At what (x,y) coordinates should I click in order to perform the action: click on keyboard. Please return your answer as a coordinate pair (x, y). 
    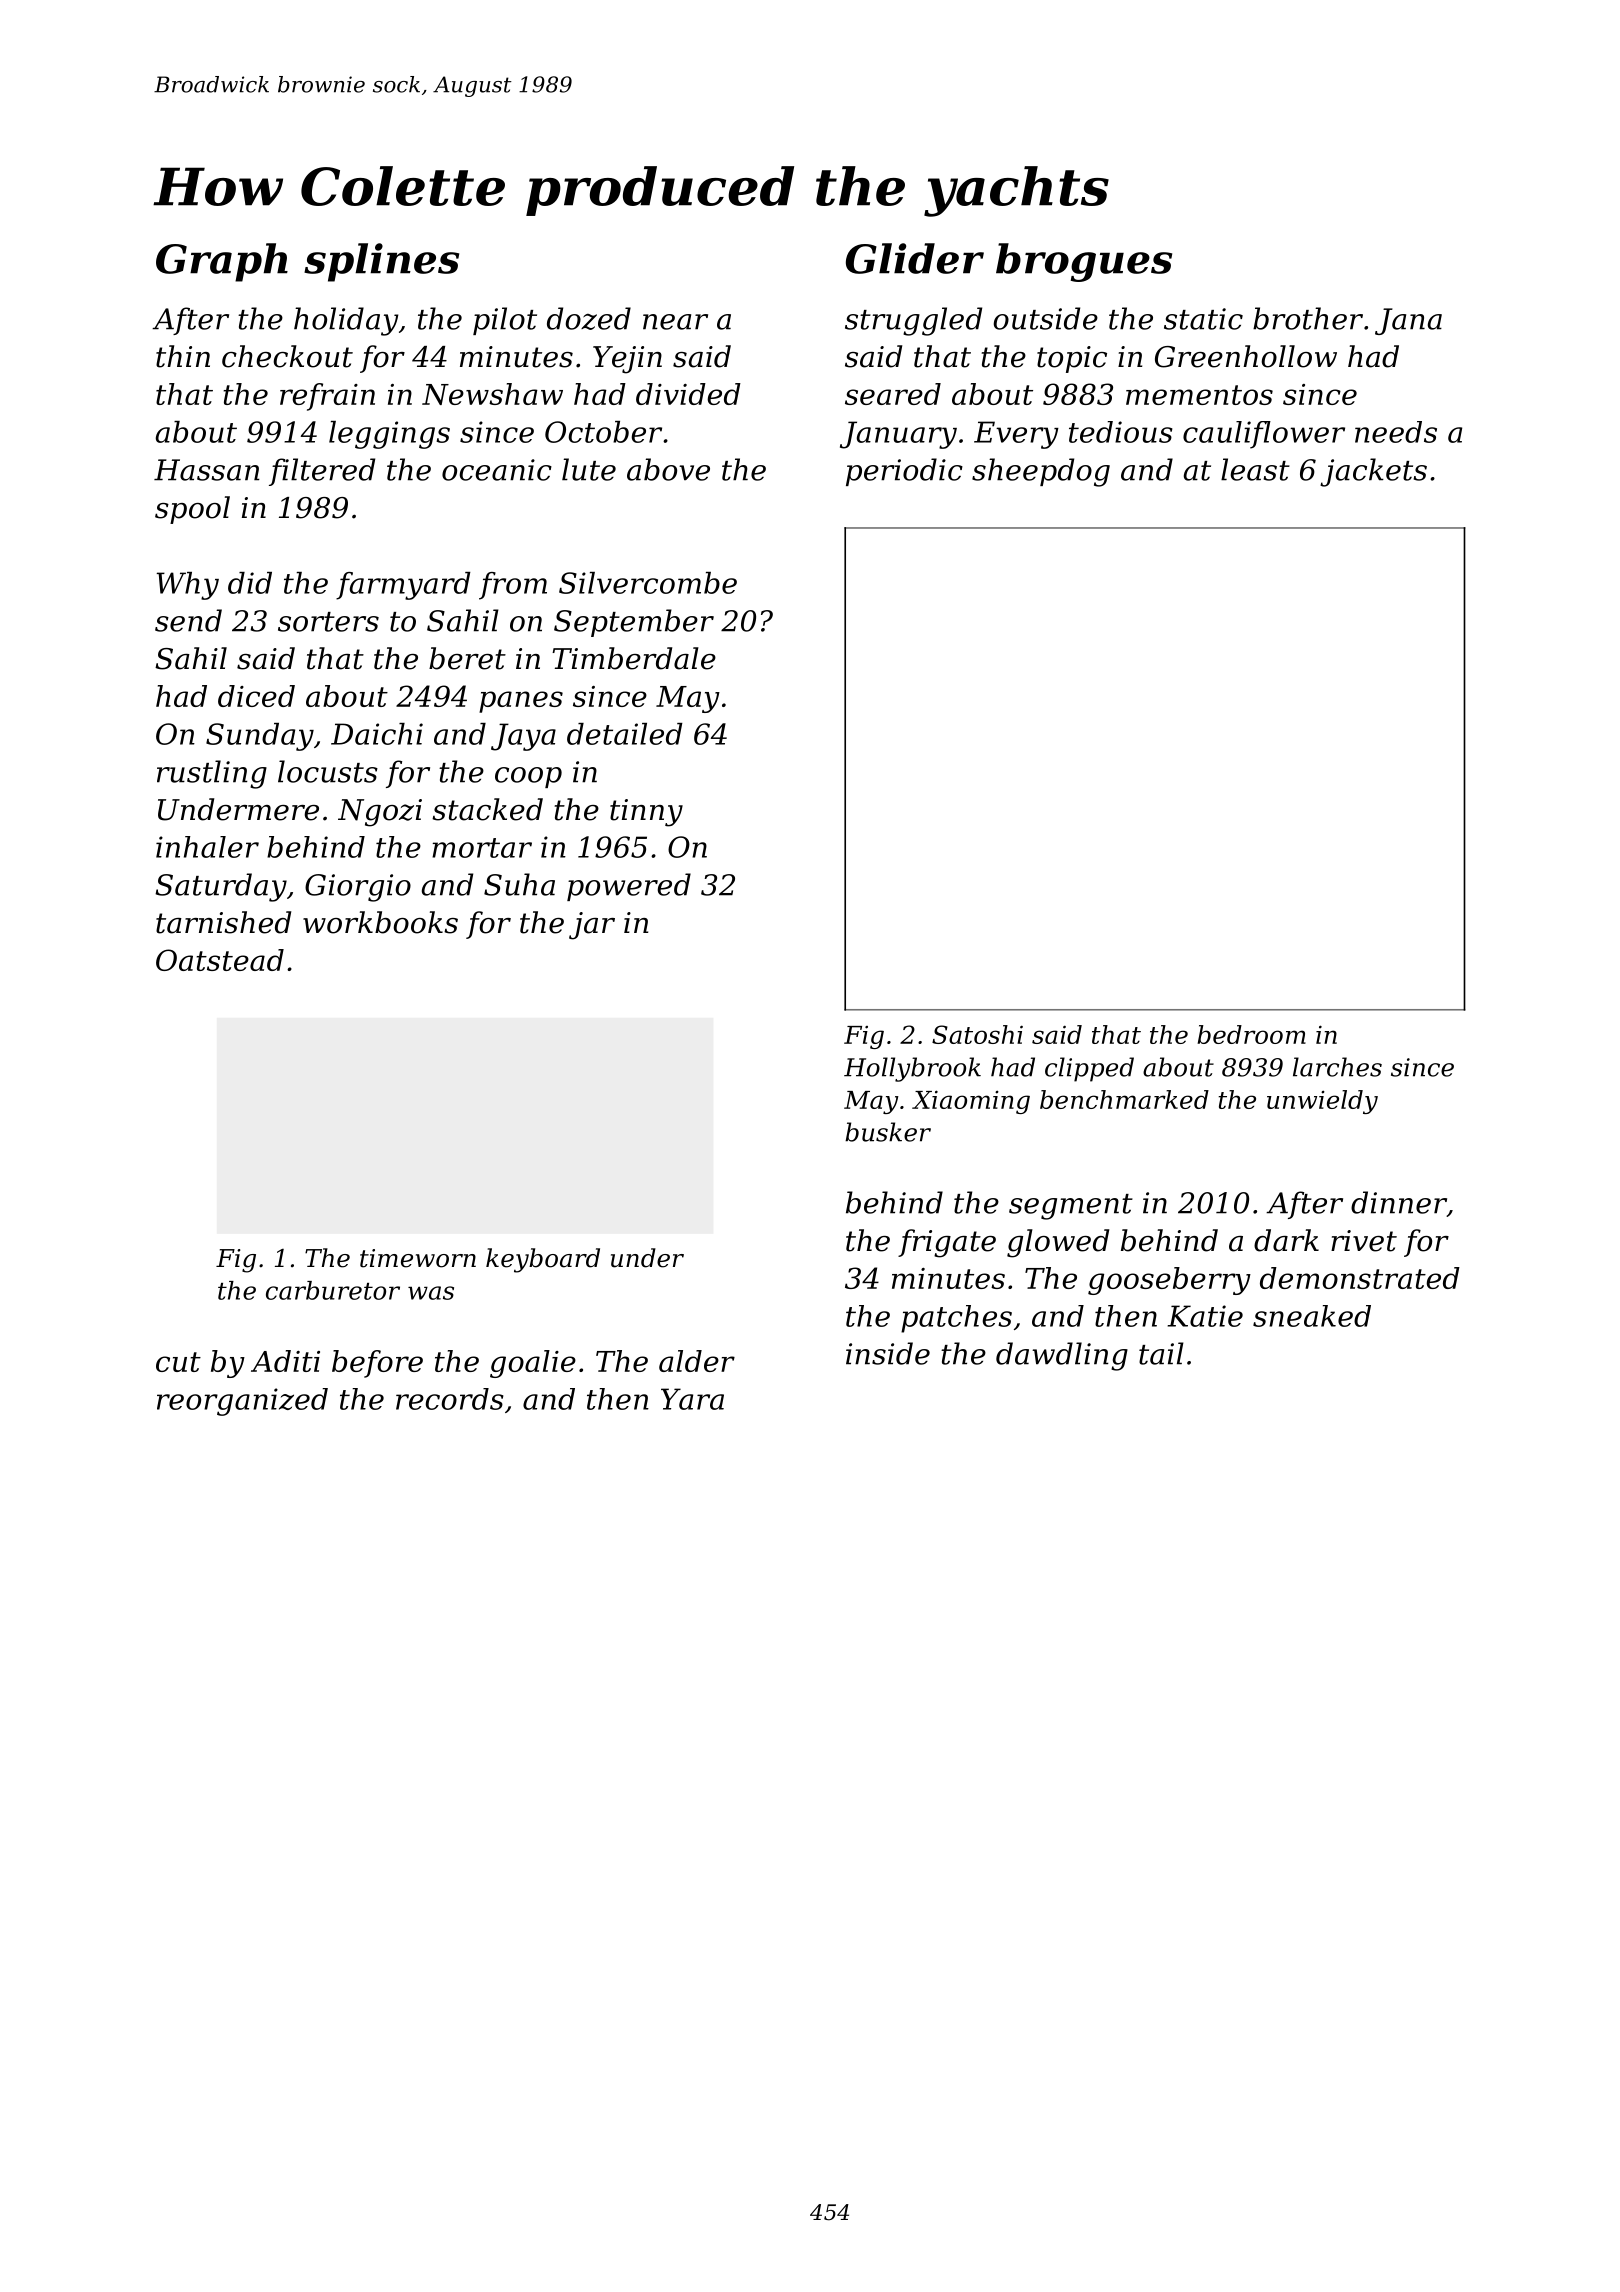
    Looking at the image, I should click on (543, 1260).
